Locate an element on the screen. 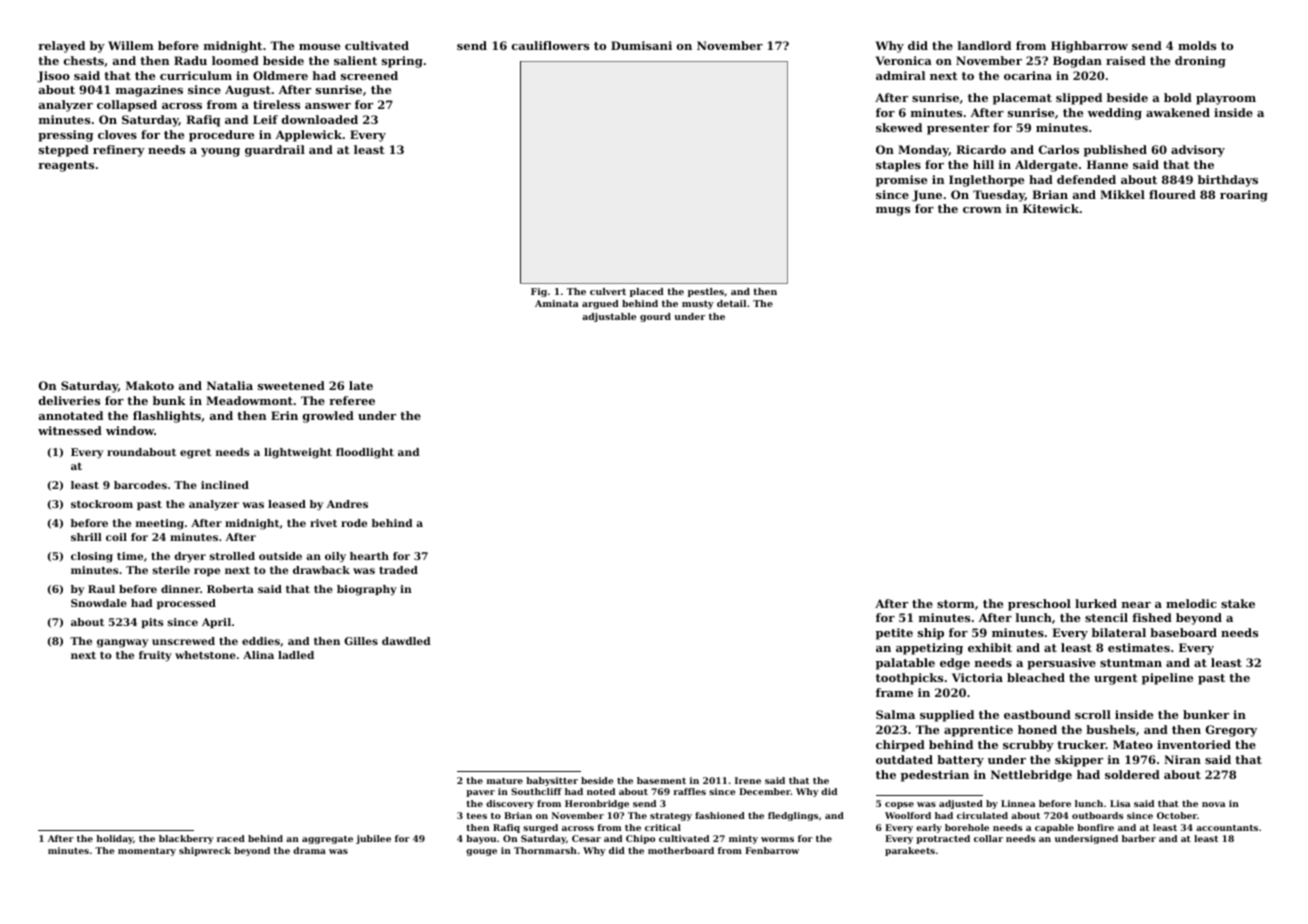 The height and width of the screenshot is (924, 1308). Fig is located at coordinates (539, 292).
